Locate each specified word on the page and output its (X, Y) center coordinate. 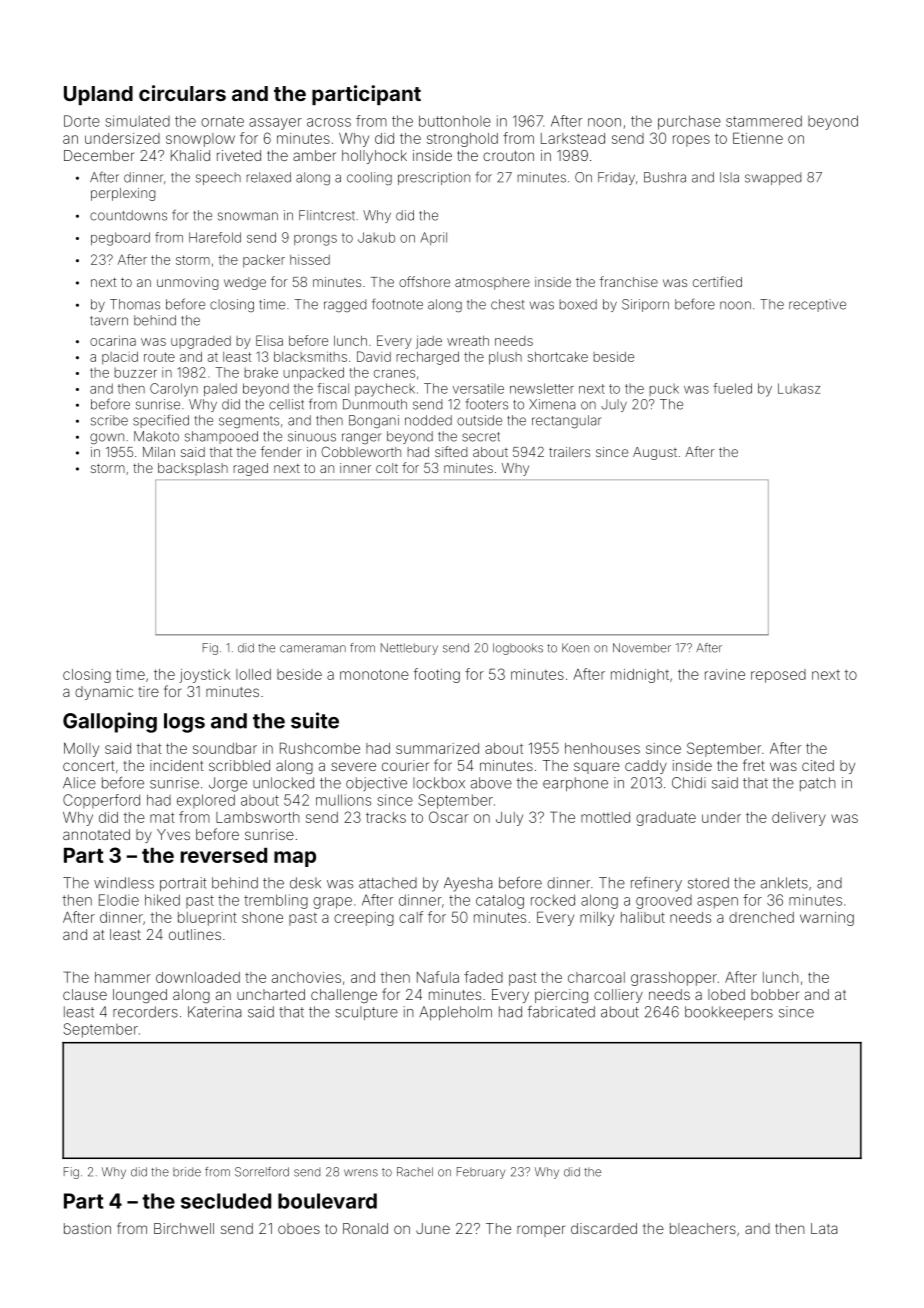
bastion (87, 1228)
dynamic (104, 693)
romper (541, 1231)
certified (717, 281)
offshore (424, 281)
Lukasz (799, 388)
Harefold (215, 237)
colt (387, 468)
